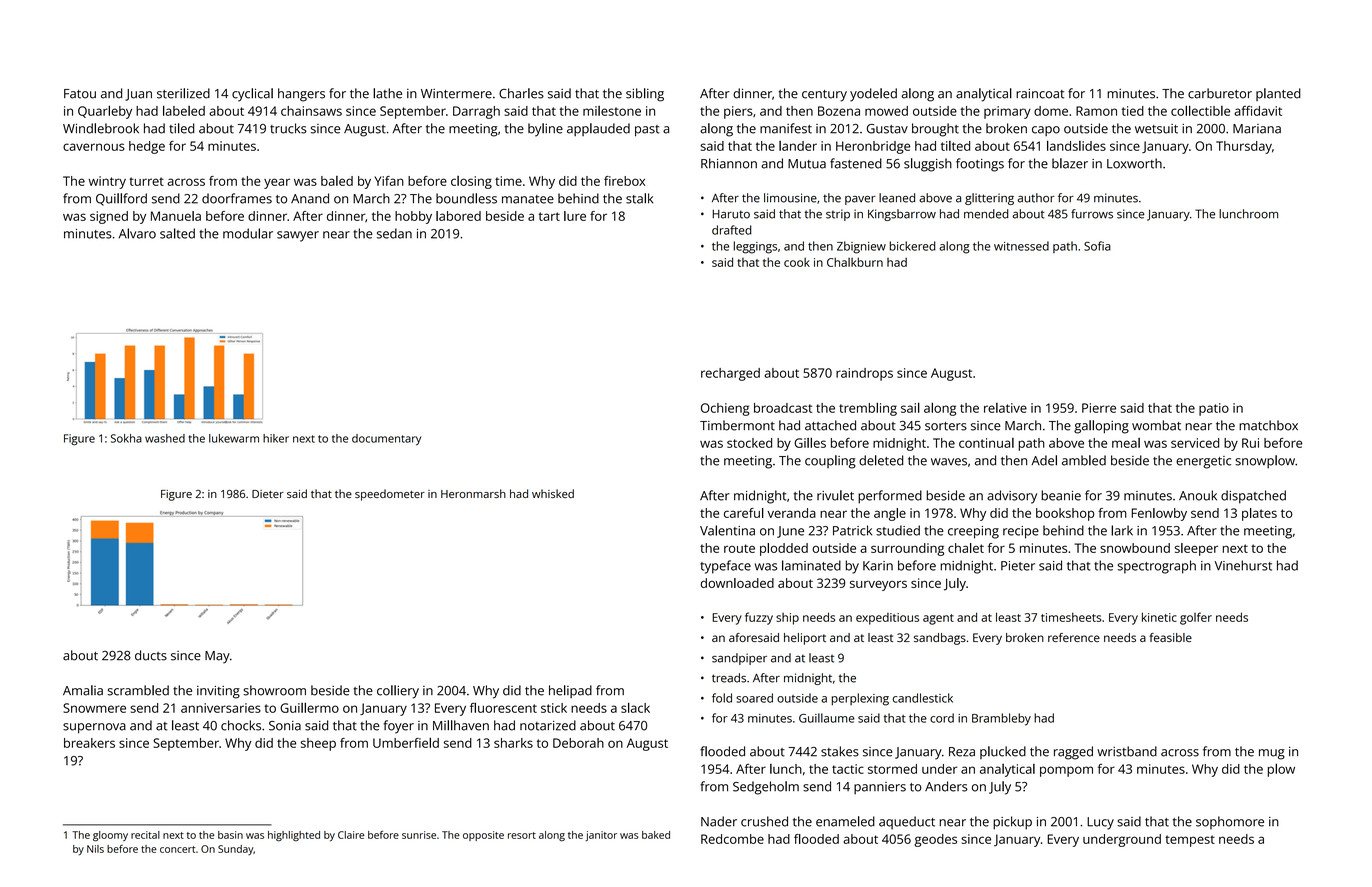 This document has height=887, width=1372. Describe the element at coordinates (864, 374) in the document. I see `raindrops` at that location.
